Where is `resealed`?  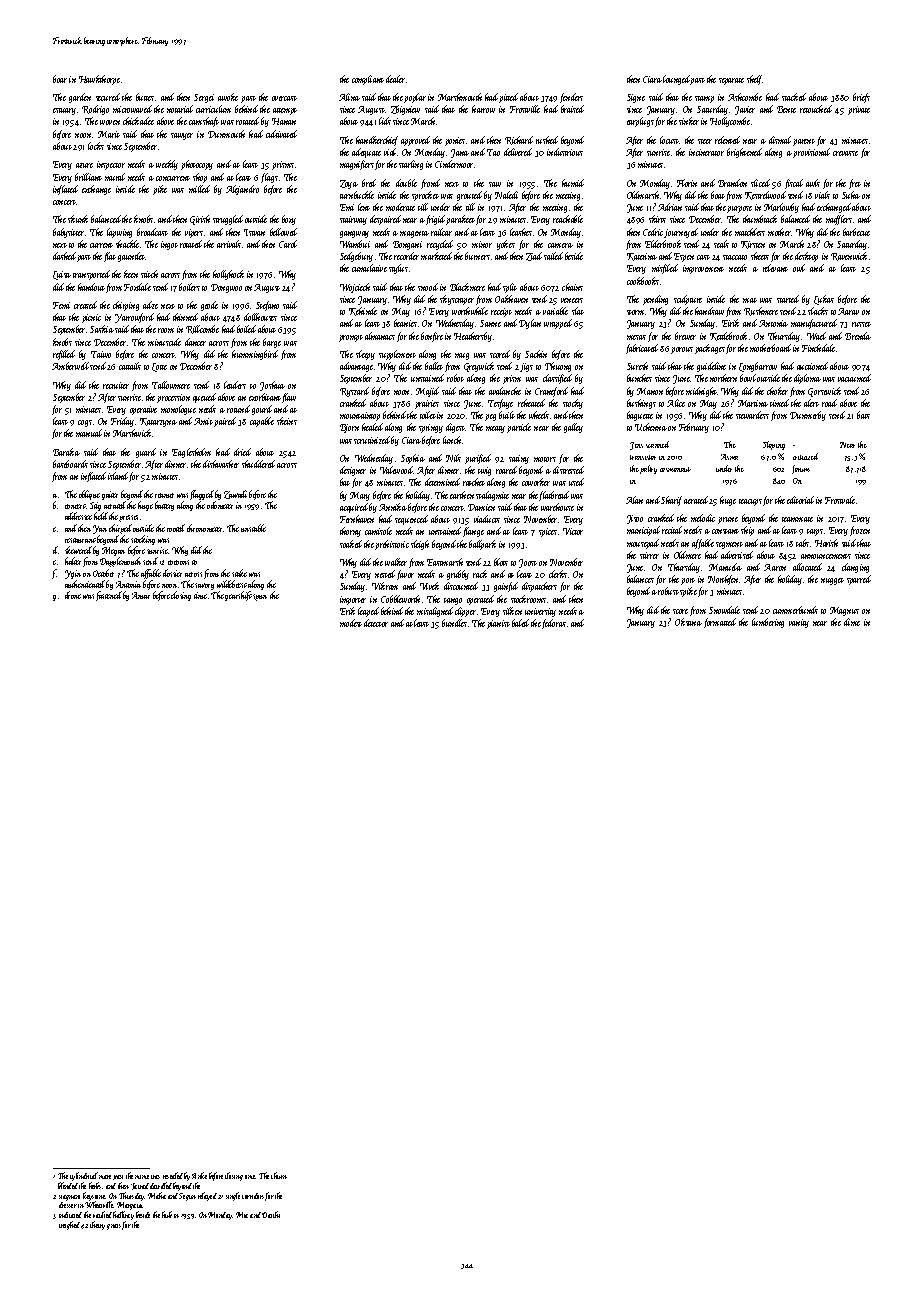
resealed is located at coordinates (173, 1175).
